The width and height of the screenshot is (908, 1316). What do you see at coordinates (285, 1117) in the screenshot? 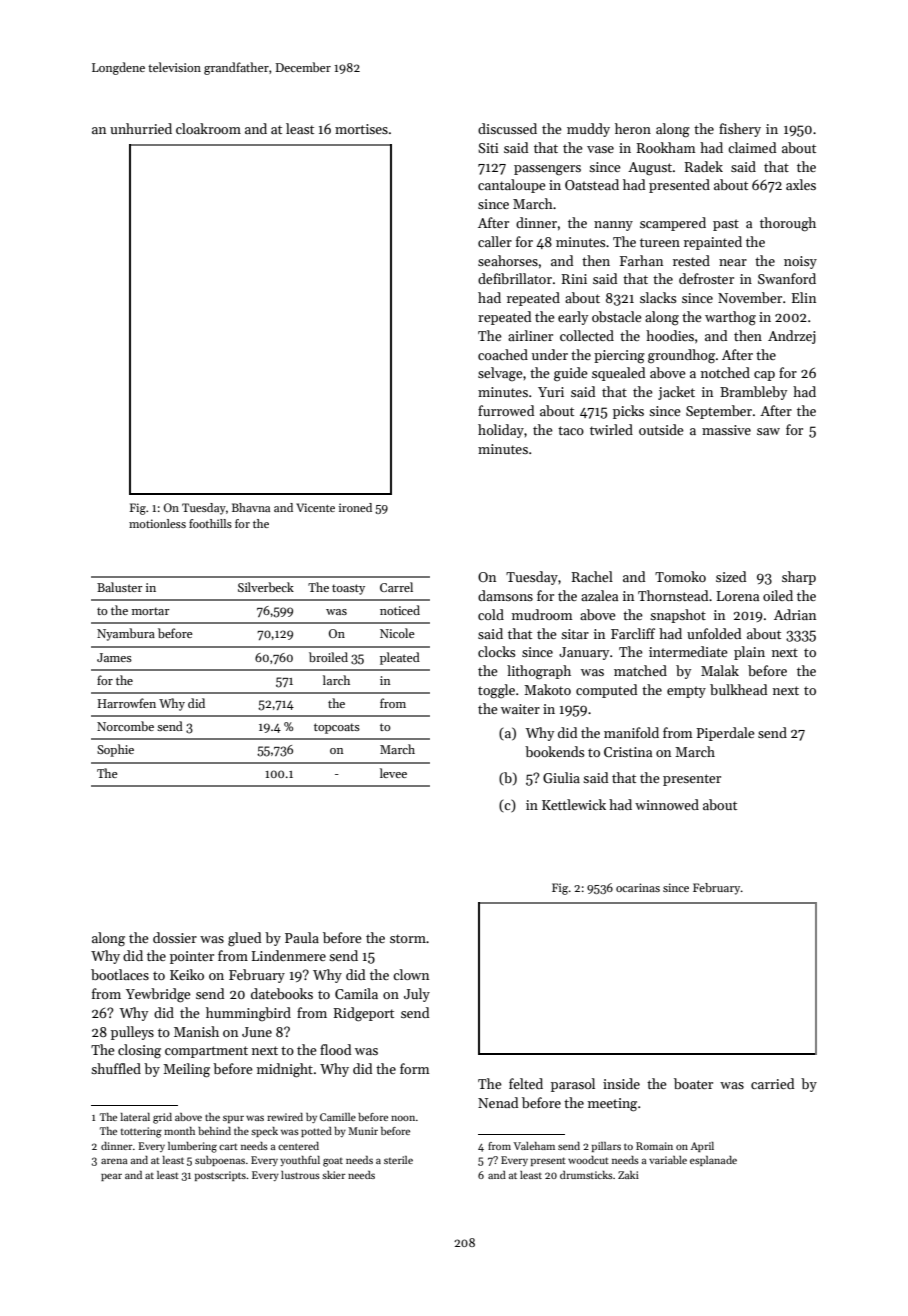
I see `rewired` at bounding box center [285, 1117].
